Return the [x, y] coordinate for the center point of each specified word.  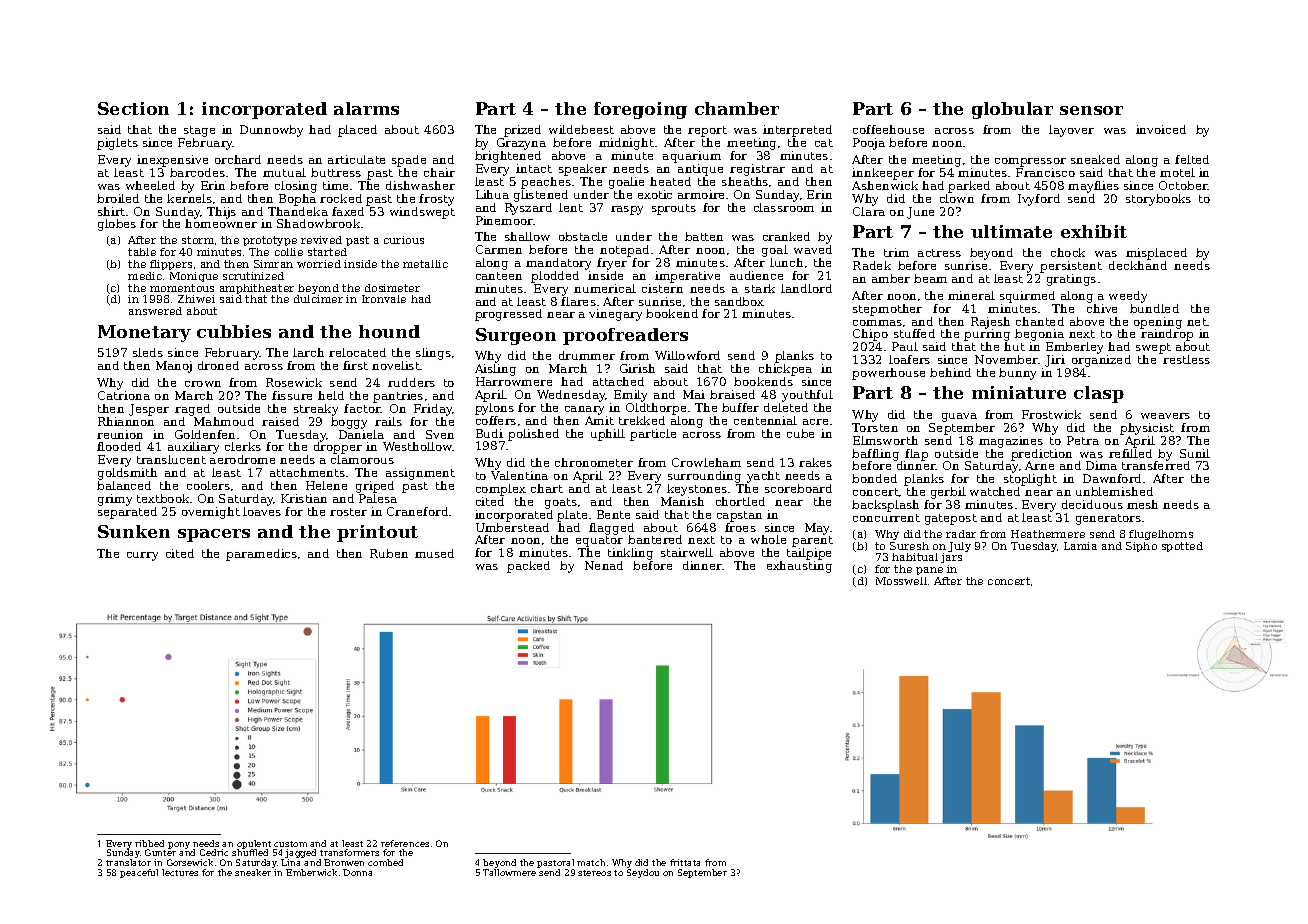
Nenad [604, 565]
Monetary [144, 333]
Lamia [1080, 546]
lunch [786, 262]
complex [501, 490]
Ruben [389, 553]
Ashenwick [885, 185]
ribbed [149, 843]
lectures [180, 872]
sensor [1091, 110]
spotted [1182, 547]
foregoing [640, 110]
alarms [366, 108]
